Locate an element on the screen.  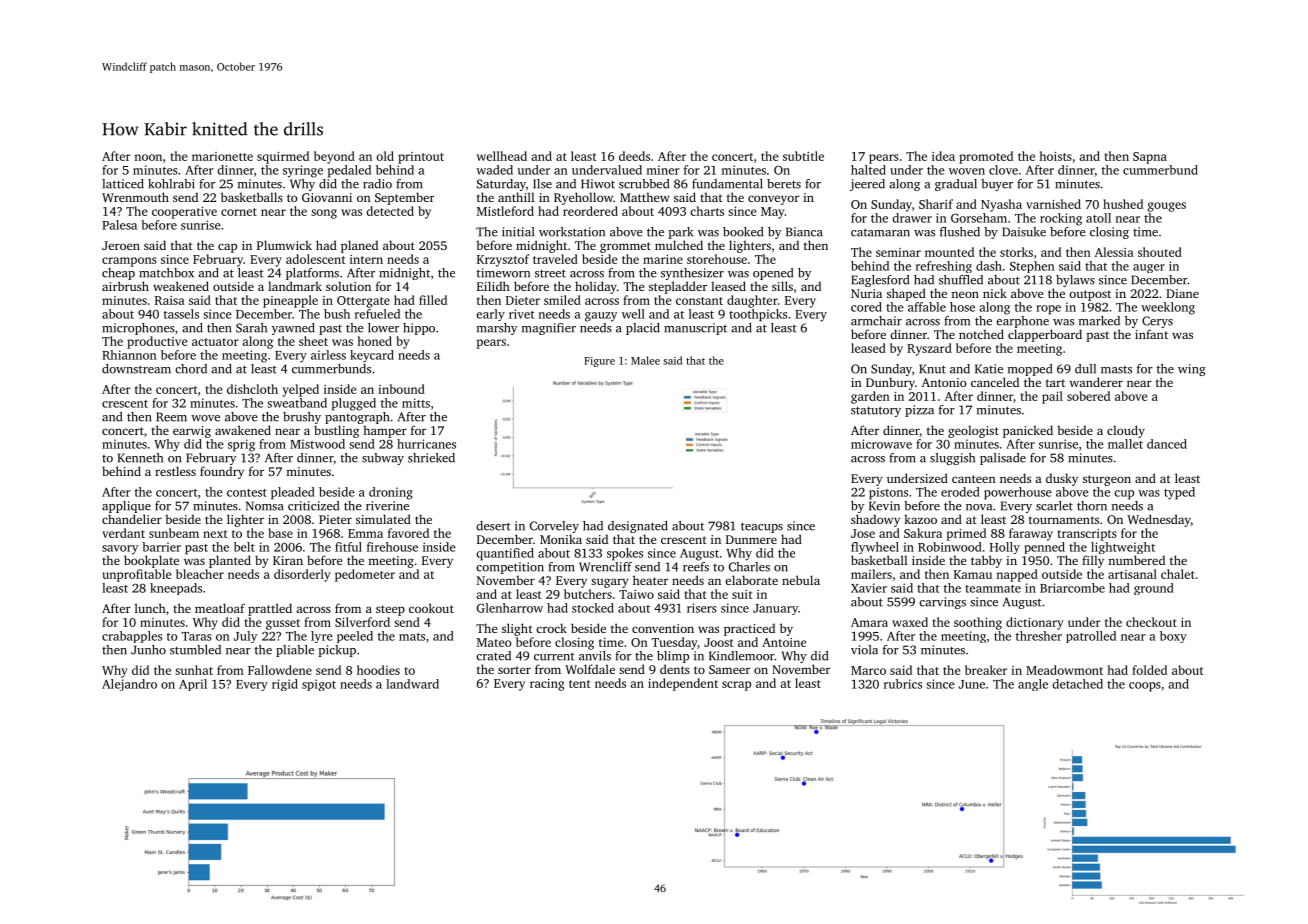
marionette is located at coordinates (222, 156).
